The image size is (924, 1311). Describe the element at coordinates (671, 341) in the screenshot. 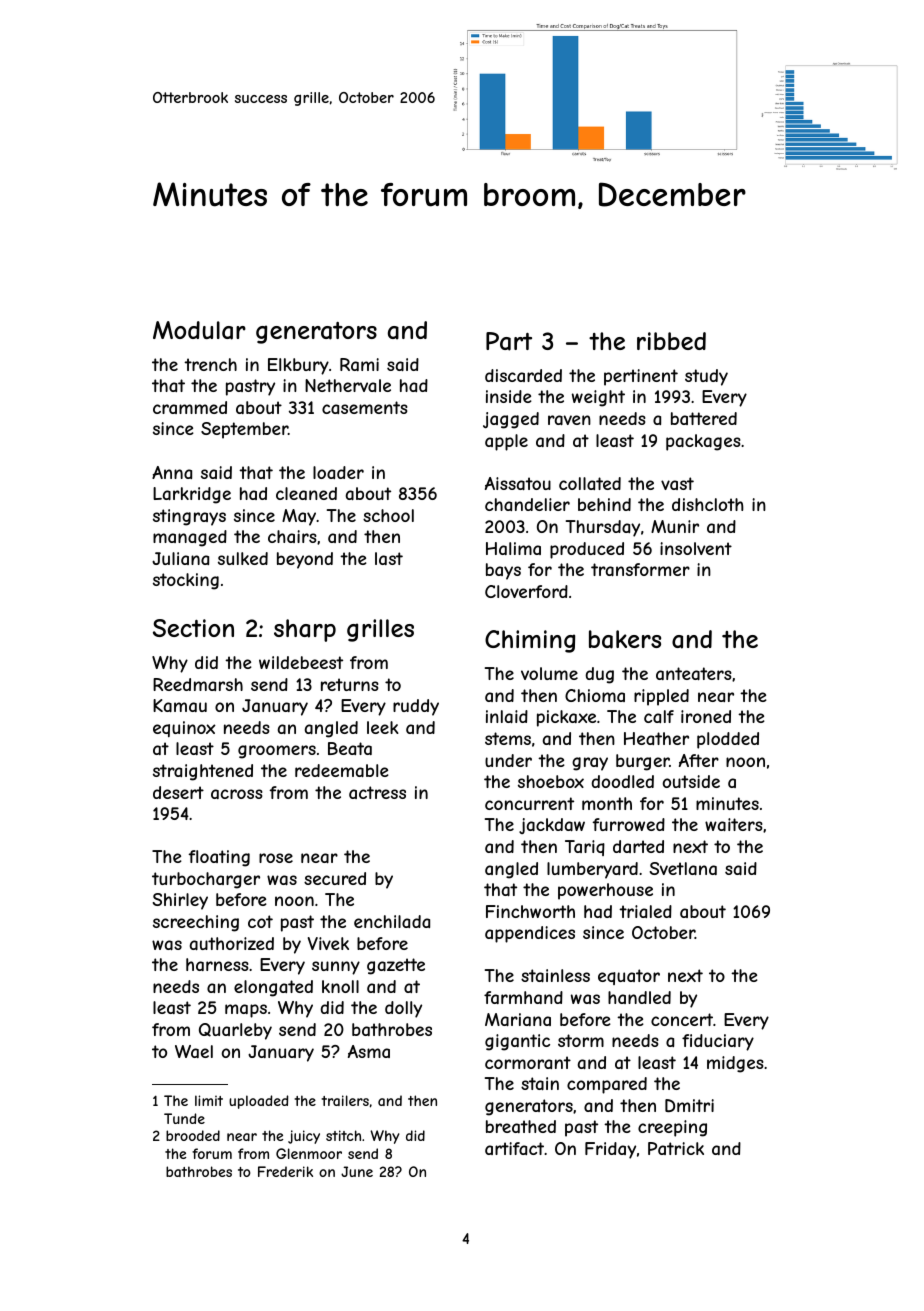

I see `ribbed` at that location.
